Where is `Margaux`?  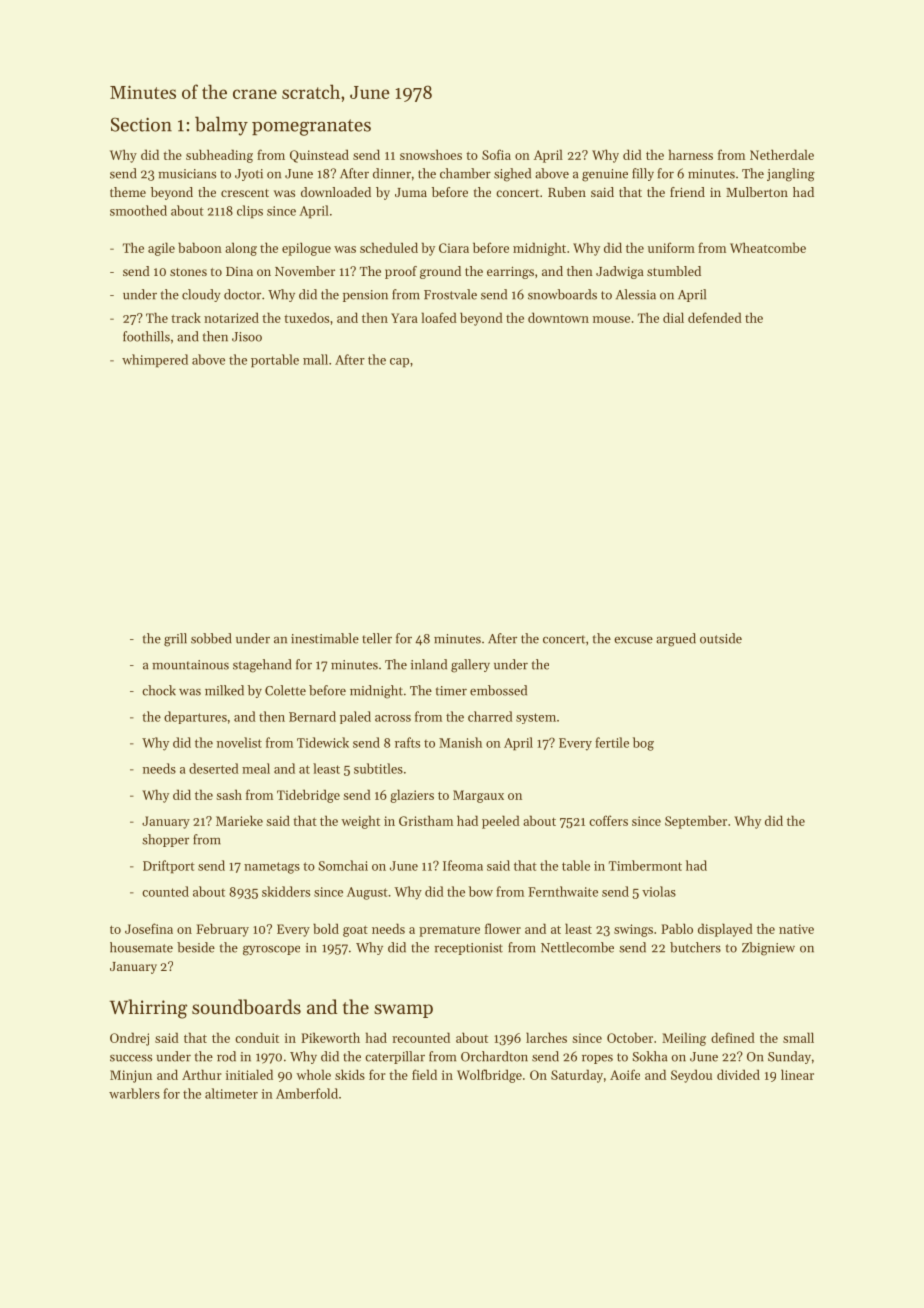
Margaux is located at coordinates (478, 796).
